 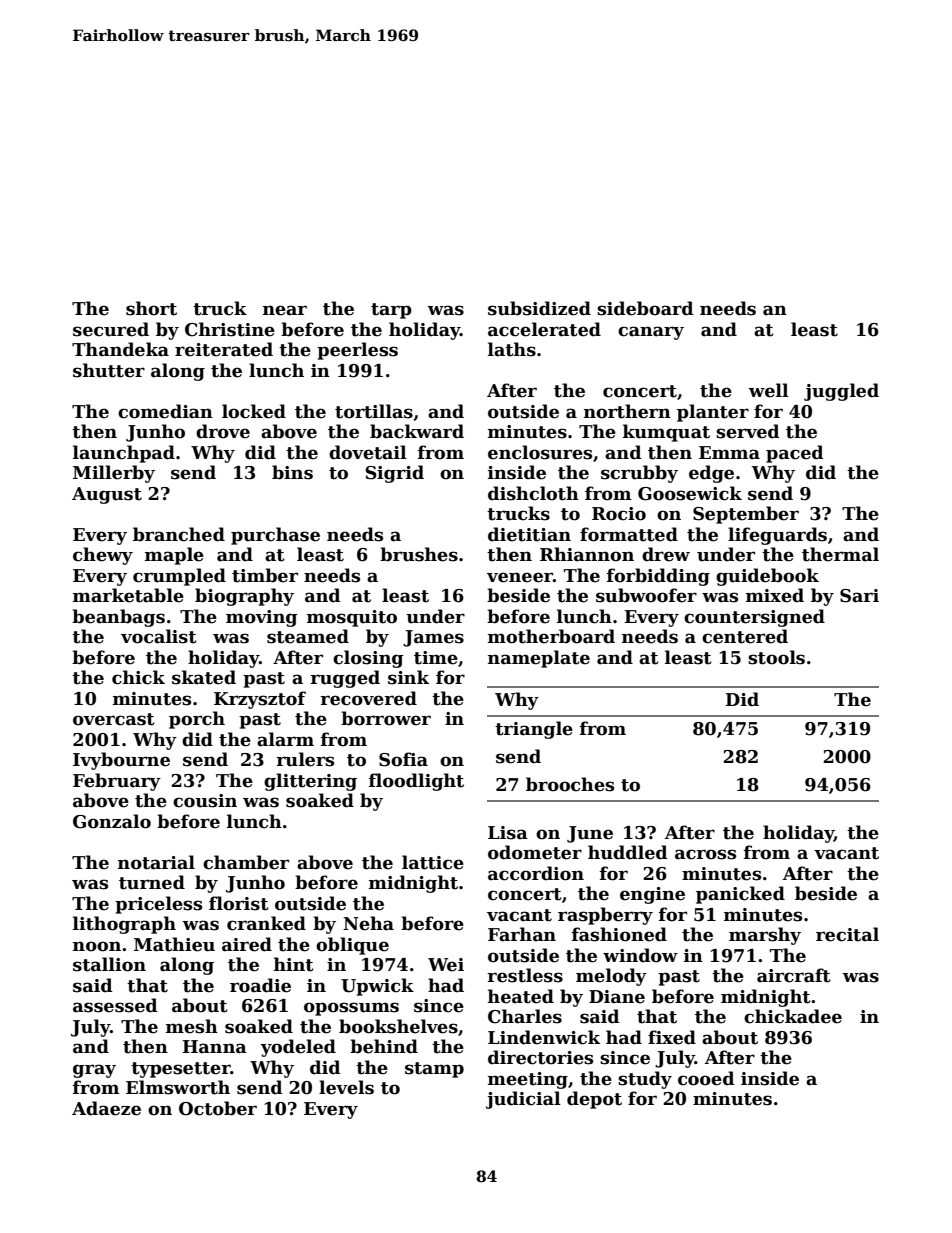 What do you see at coordinates (368, 698) in the document?
I see `recovered` at bounding box center [368, 698].
